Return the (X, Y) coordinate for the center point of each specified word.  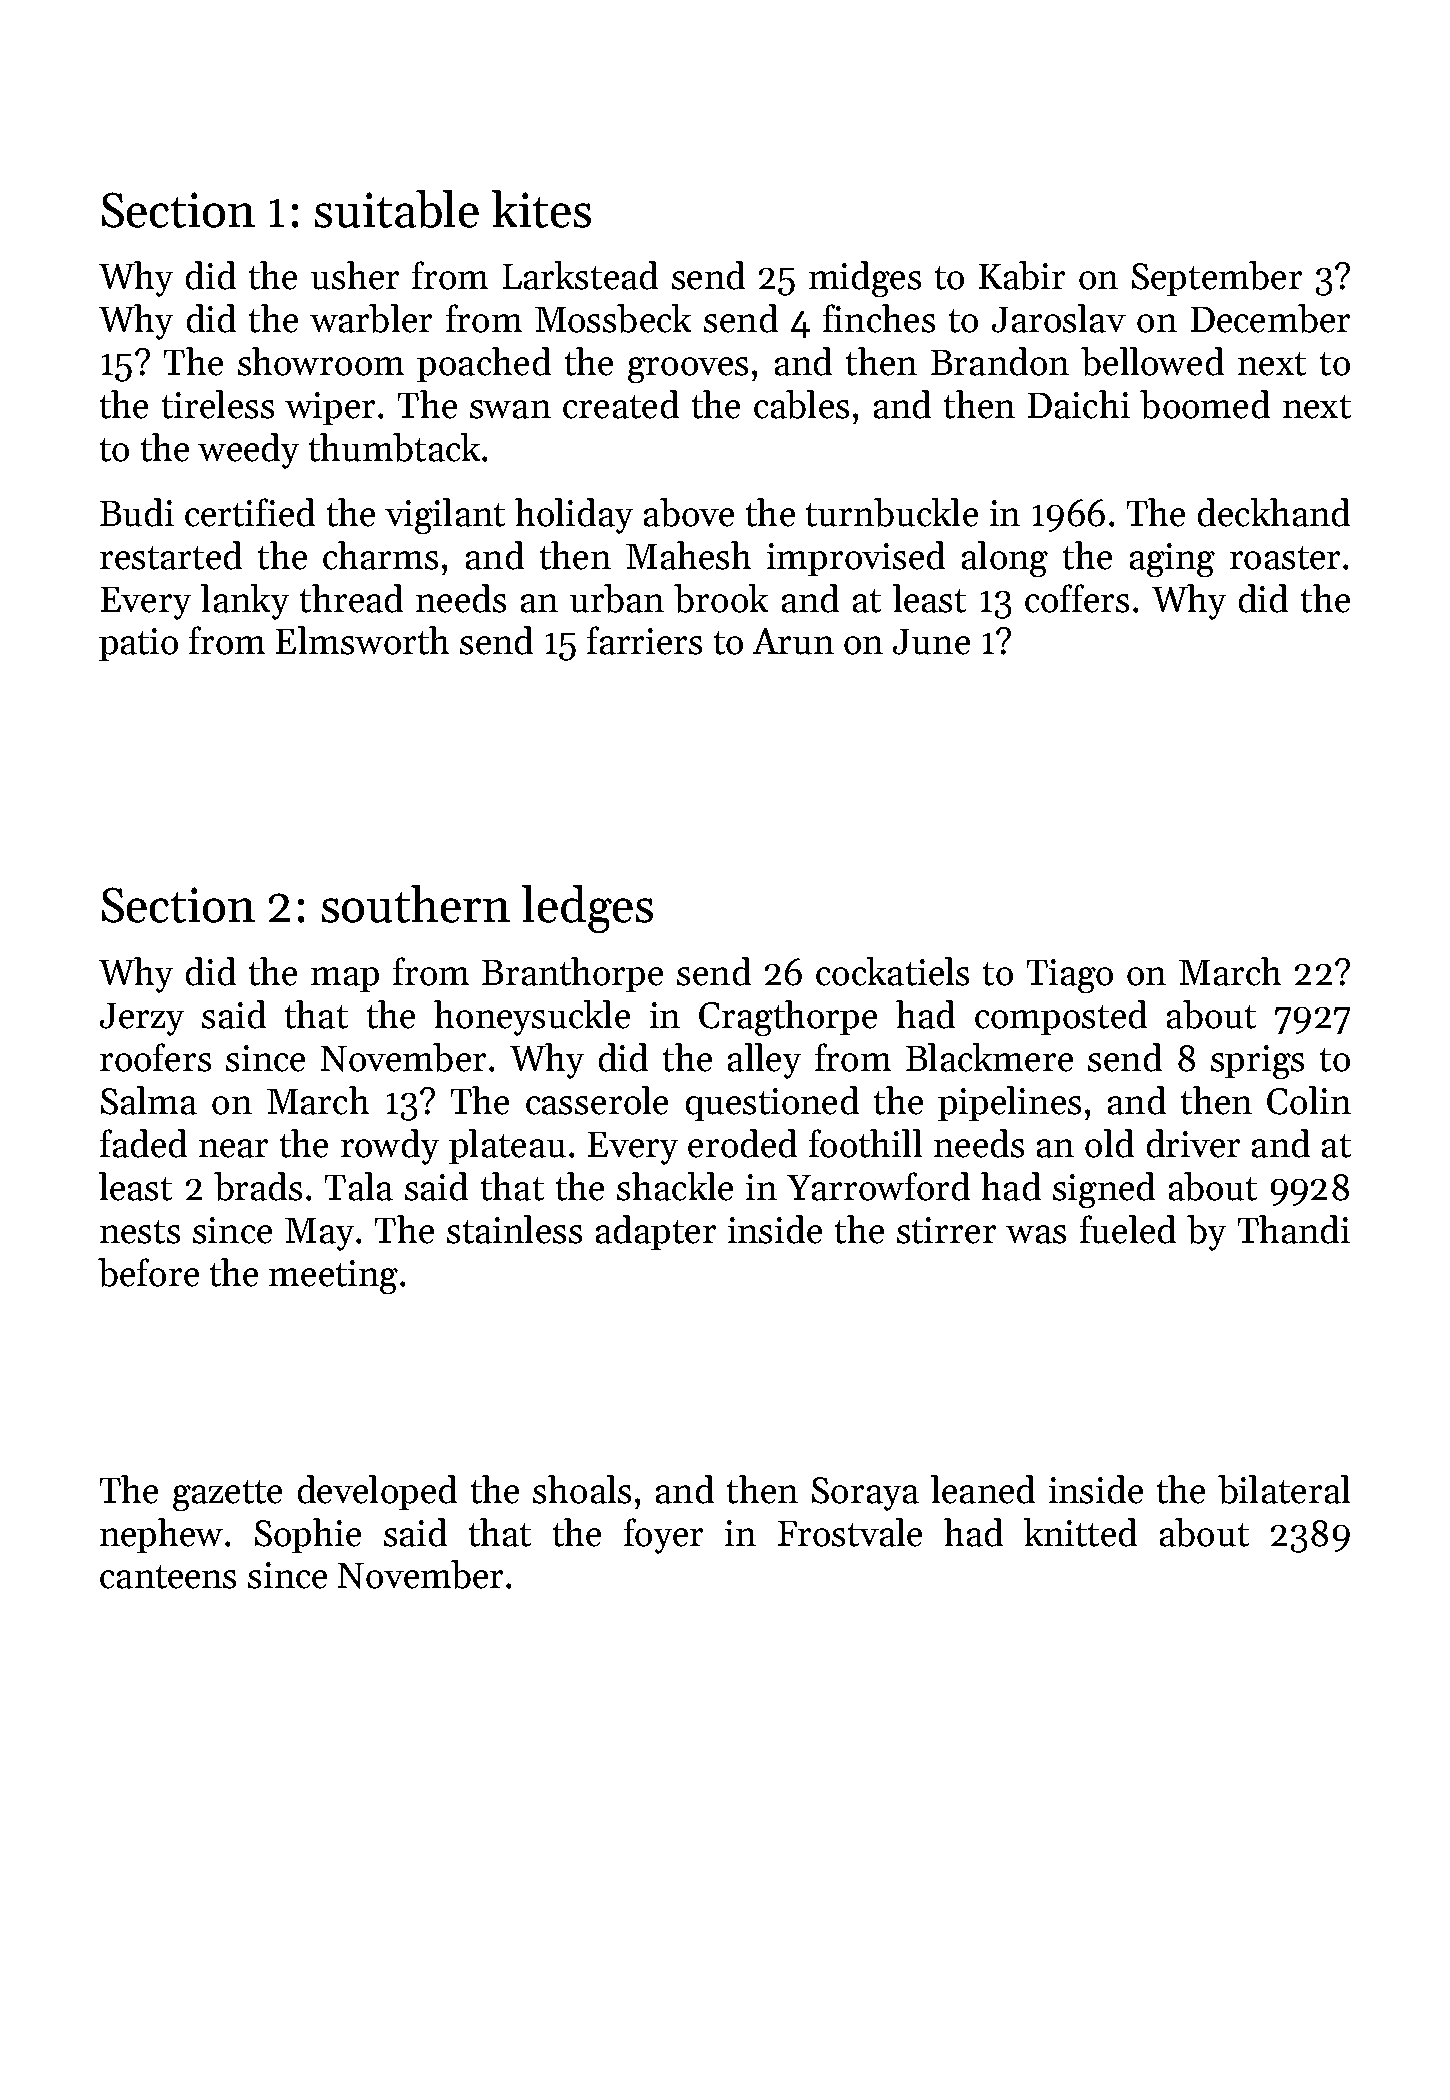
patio (138, 644)
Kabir (1022, 275)
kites (541, 209)
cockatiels (892, 971)
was (1036, 1234)
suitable (397, 209)
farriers (644, 640)
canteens (168, 1577)
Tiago (1070, 976)
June (931, 642)
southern (416, 904)
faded (143, 1143)
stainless (514, 1229)
